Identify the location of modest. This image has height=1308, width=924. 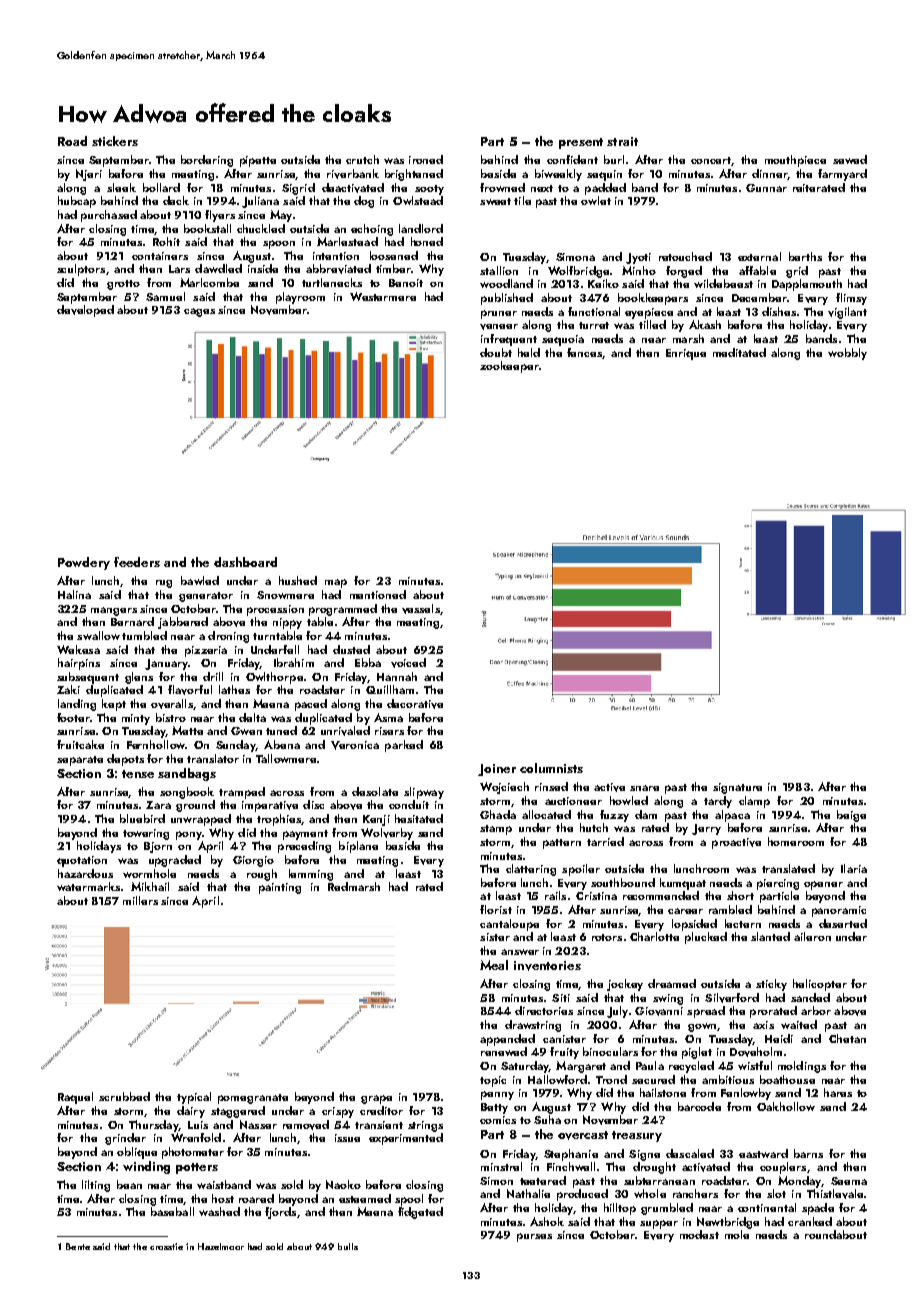
(699, 1234).
